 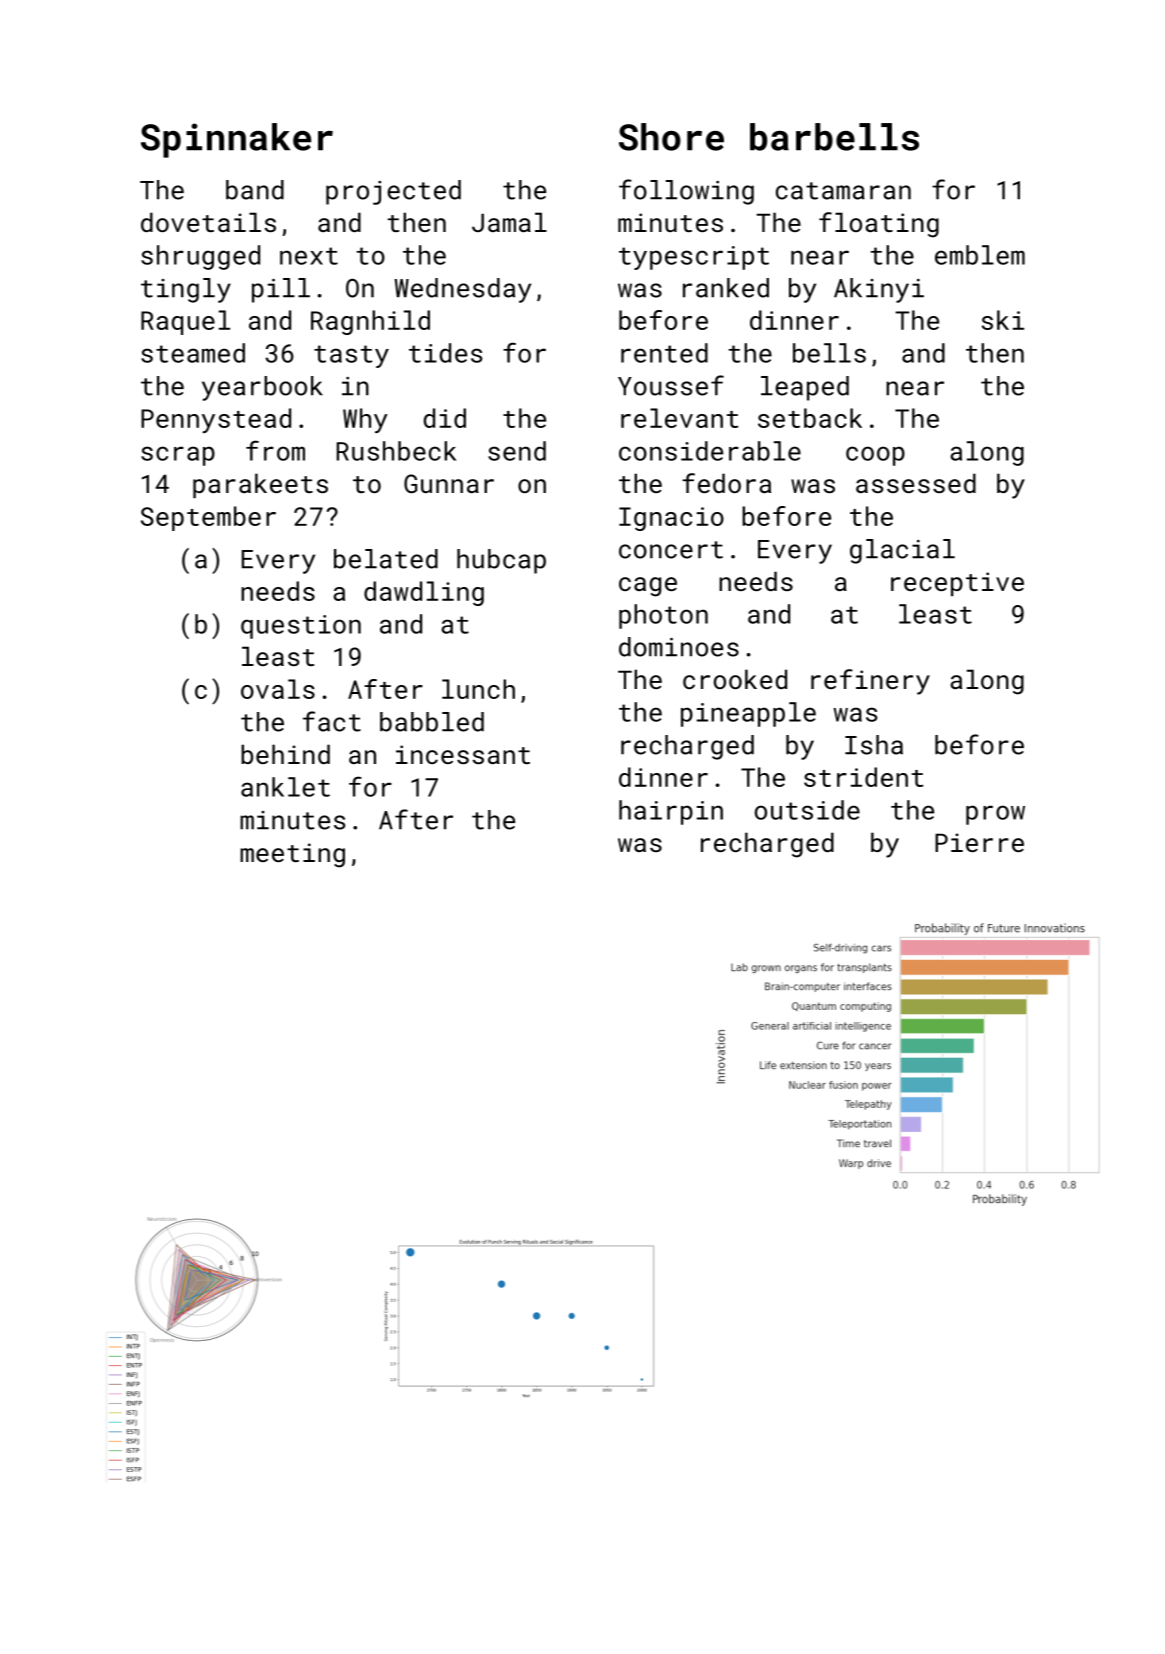 What do you see at coordinates (686, 192) in the screenshot?
I see `following` at bounding box center [686, 192].
